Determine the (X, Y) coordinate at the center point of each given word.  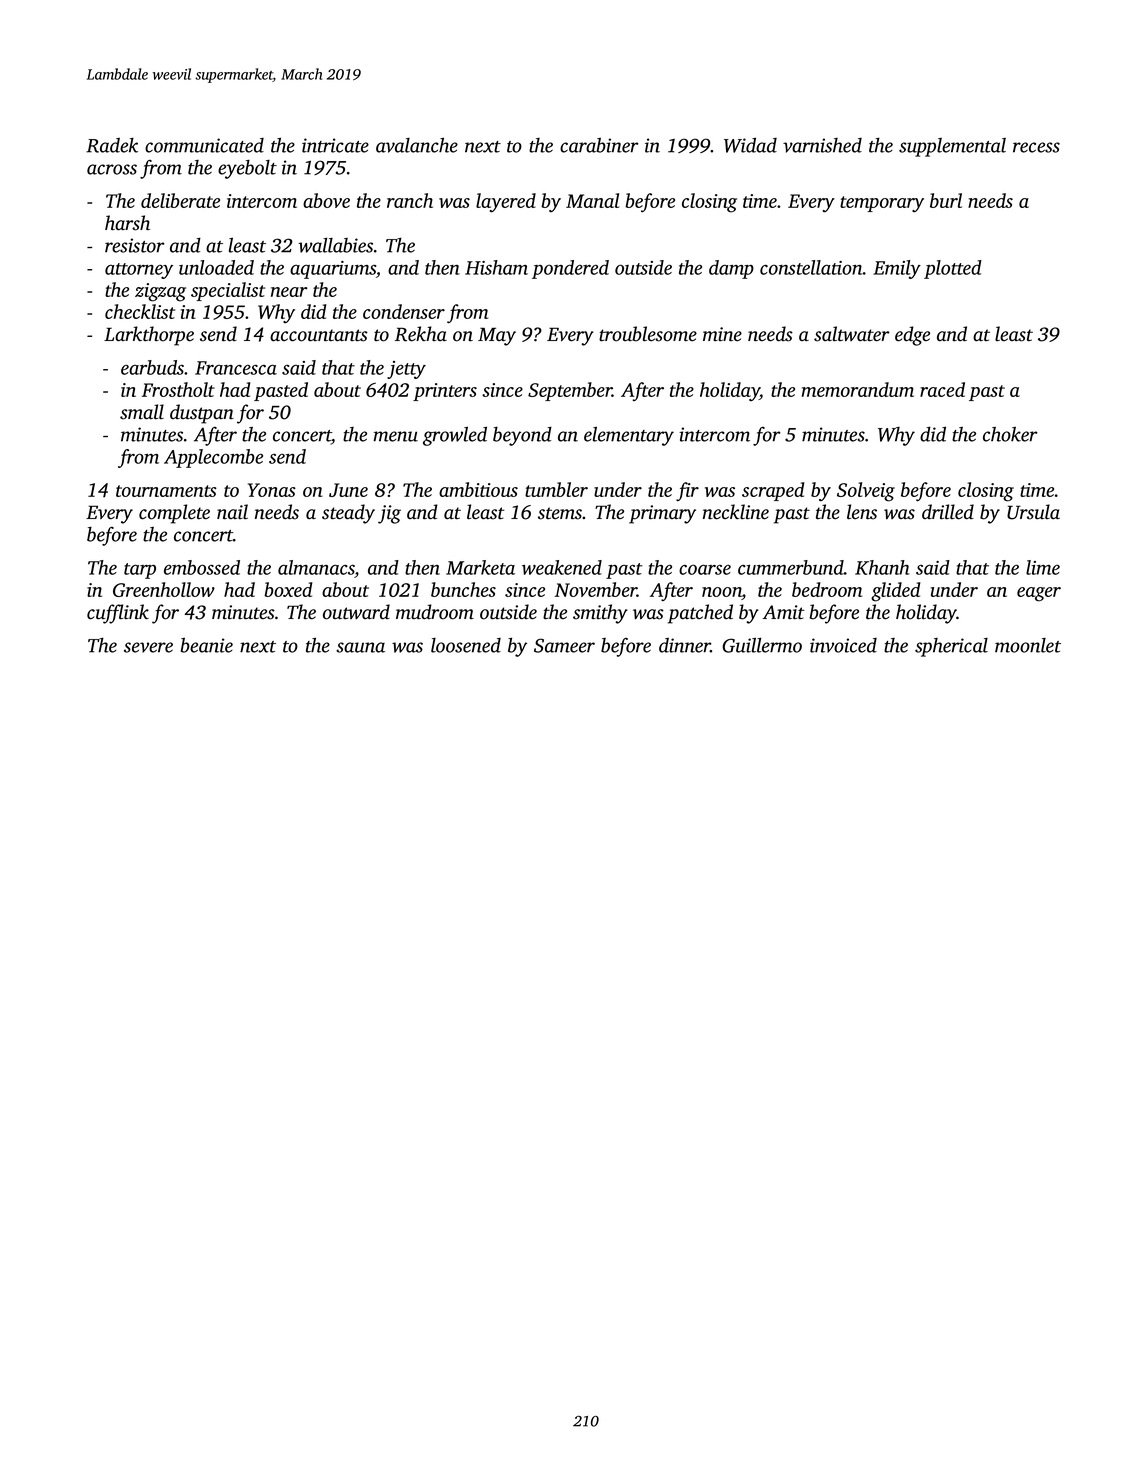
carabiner (599, 145)
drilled (948, 512)
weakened (562, 567)
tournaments (166, 491)
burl (946, 200)
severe (148, 647)
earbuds (152, 367)
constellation (811, 267)
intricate (335, 145)
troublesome (648, 334)
